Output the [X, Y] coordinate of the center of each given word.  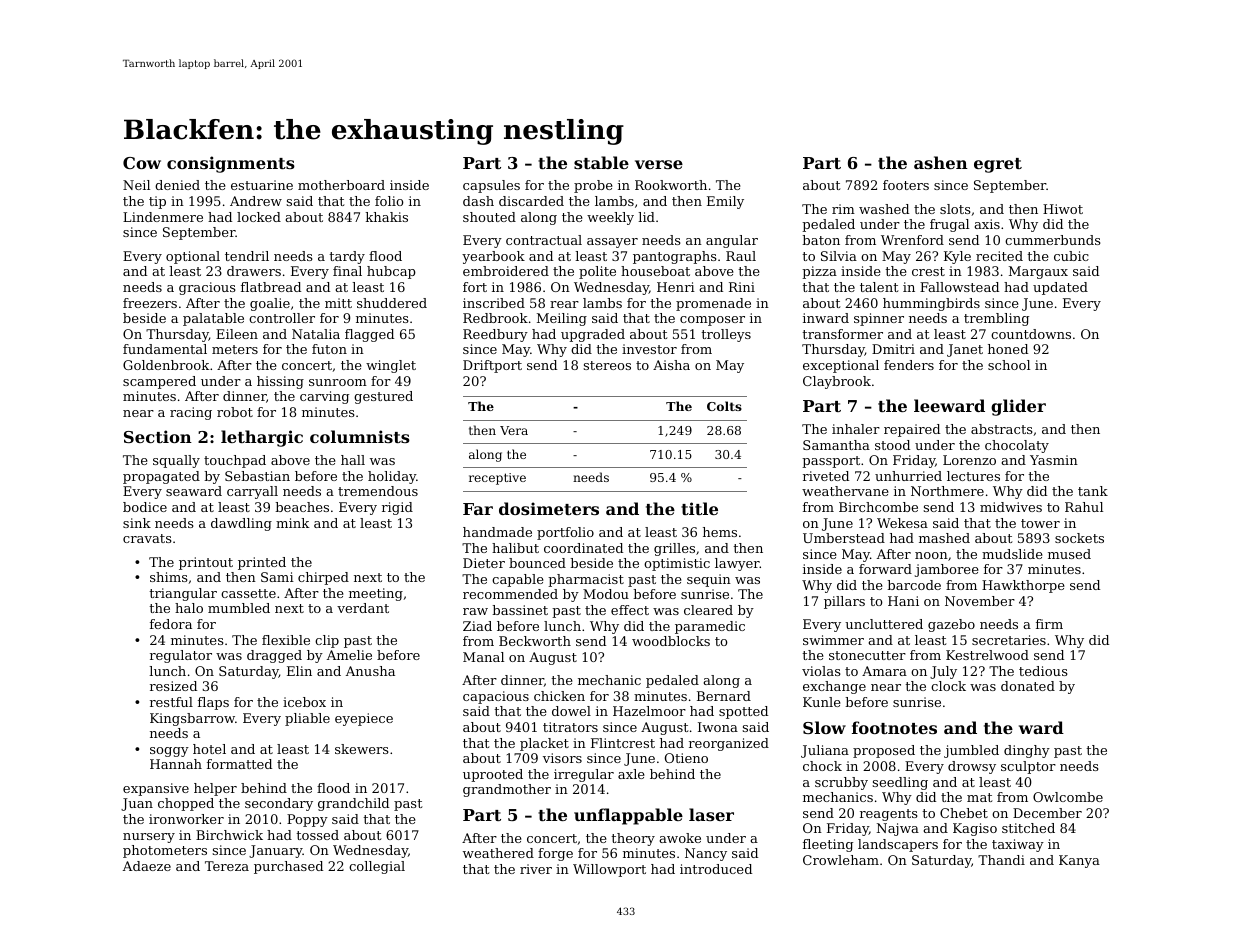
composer [712, 321]
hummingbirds [931, 304]
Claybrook [837, 382]
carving [324, 397]
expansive [156, 789]
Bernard [724, 696]
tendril [247, 256]
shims [169, 577]
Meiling [562, 319]
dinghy [1027, 751]
